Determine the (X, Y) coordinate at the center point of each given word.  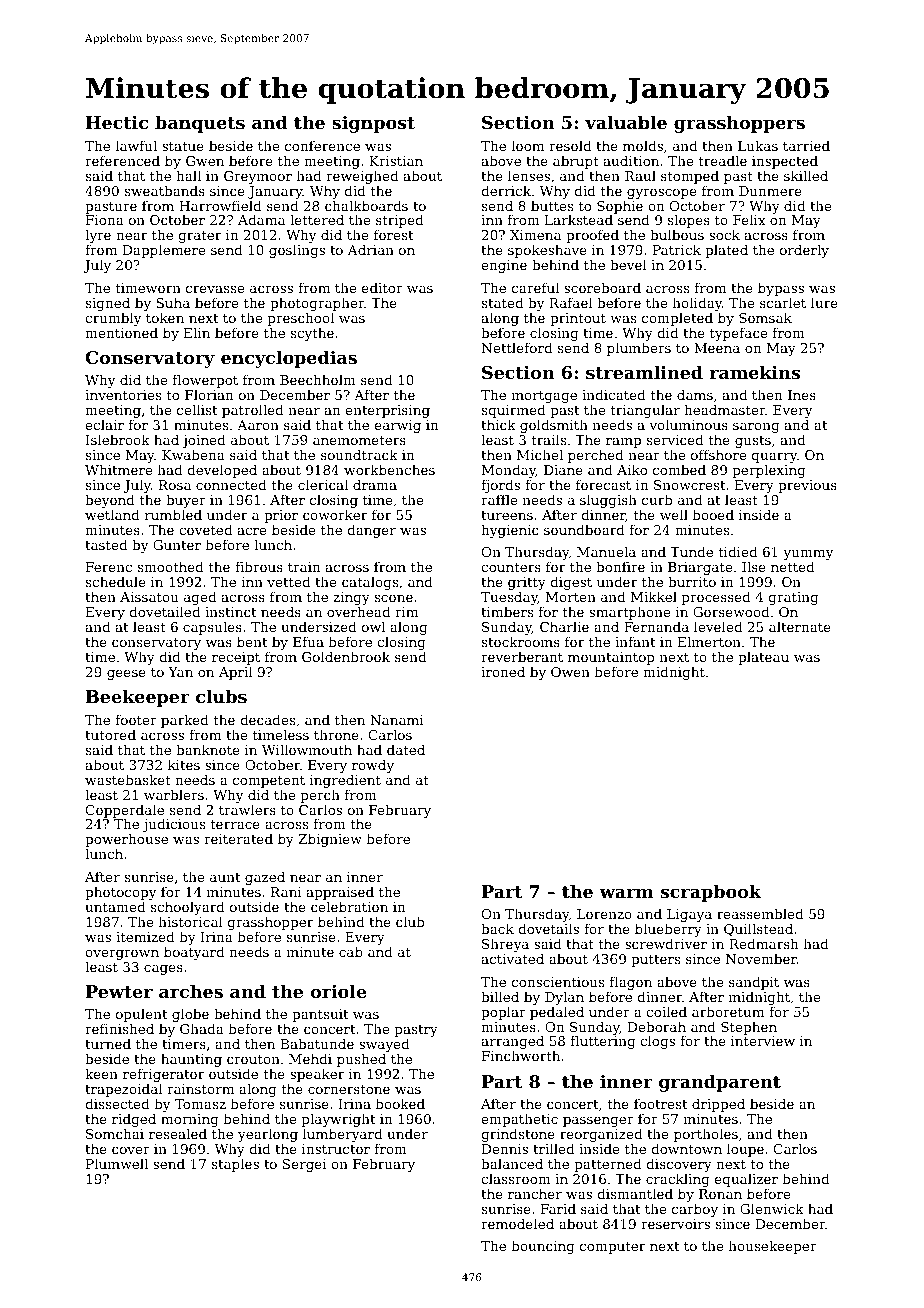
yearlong (268, 1135)
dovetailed (164, 612)
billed (500, 996)
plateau (763, 658)
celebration (349, 906)
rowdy (373, 766)
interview (763, 1041)
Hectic (117, 122)
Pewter (119, 991)
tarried (806, 145)
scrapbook (711, 893)
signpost (373, 124)
